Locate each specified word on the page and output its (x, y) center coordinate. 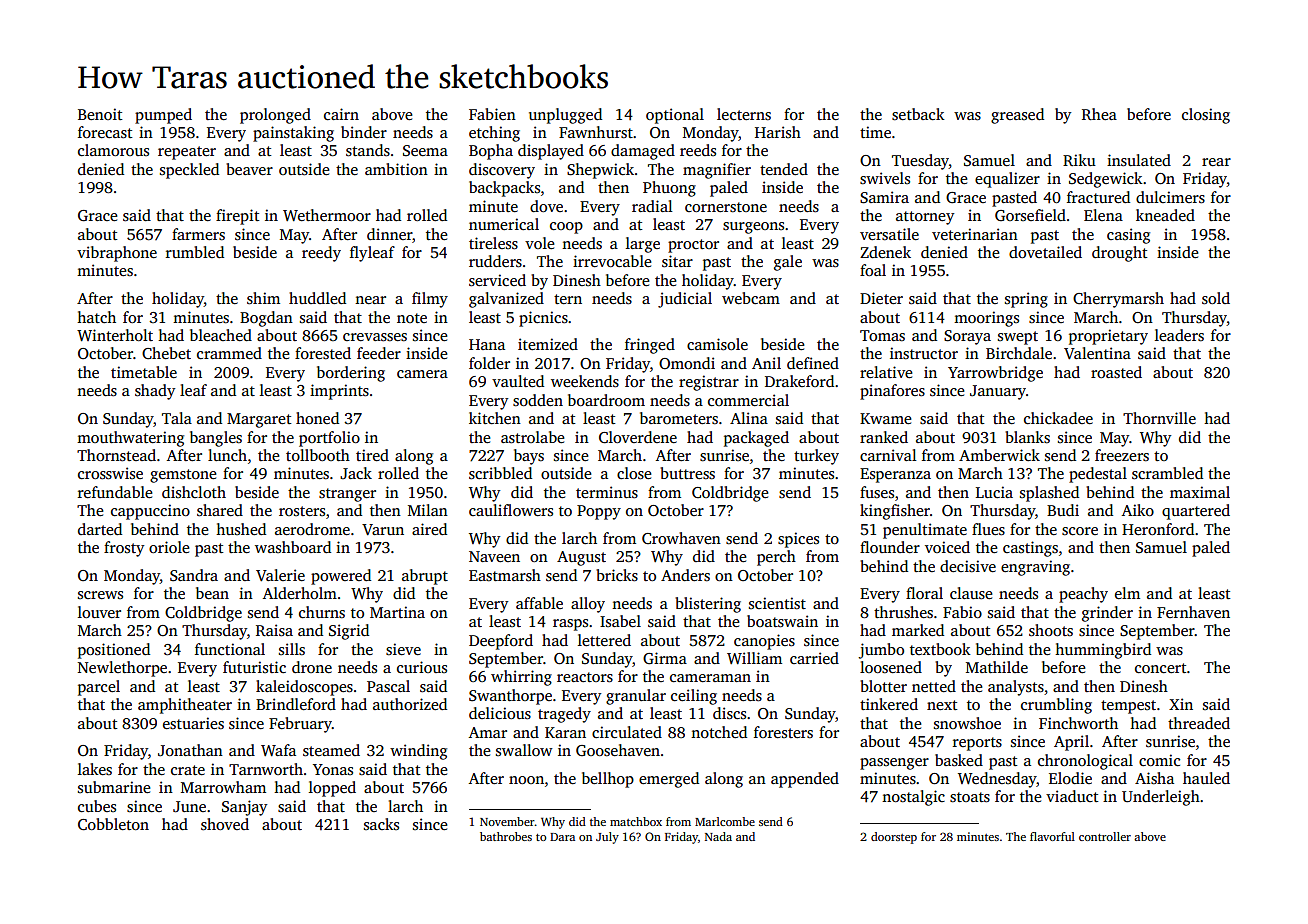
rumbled (195, 252)
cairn (341, 114)
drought (1119, 254)
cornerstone (726, 207)
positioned (114, 651)
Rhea (1099, 114)
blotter (883, 686)
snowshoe (967, 723)
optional (675, 116)
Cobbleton (113, 824)
